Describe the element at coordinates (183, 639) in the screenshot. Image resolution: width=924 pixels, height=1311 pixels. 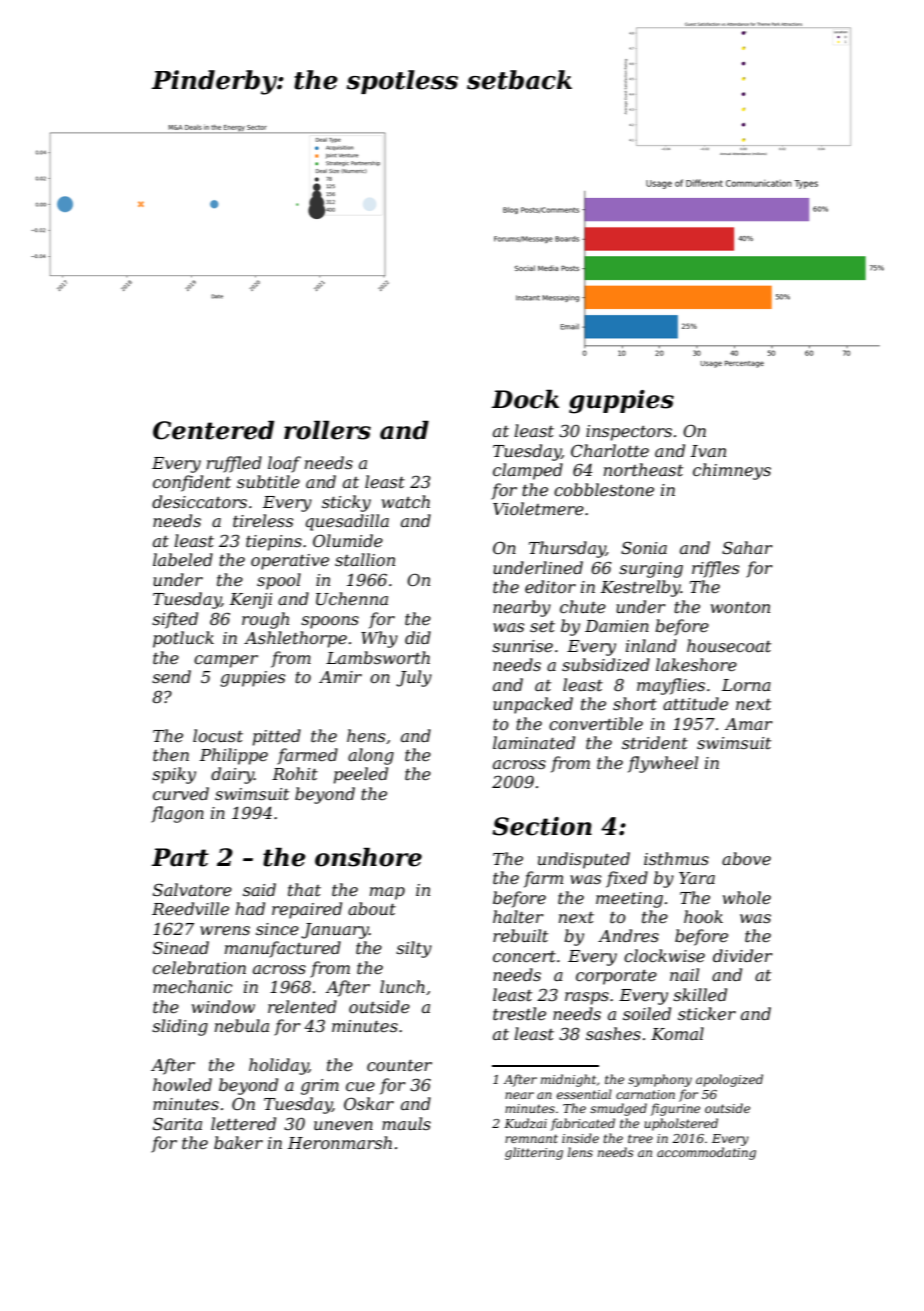
I see `potluck` at that location.
